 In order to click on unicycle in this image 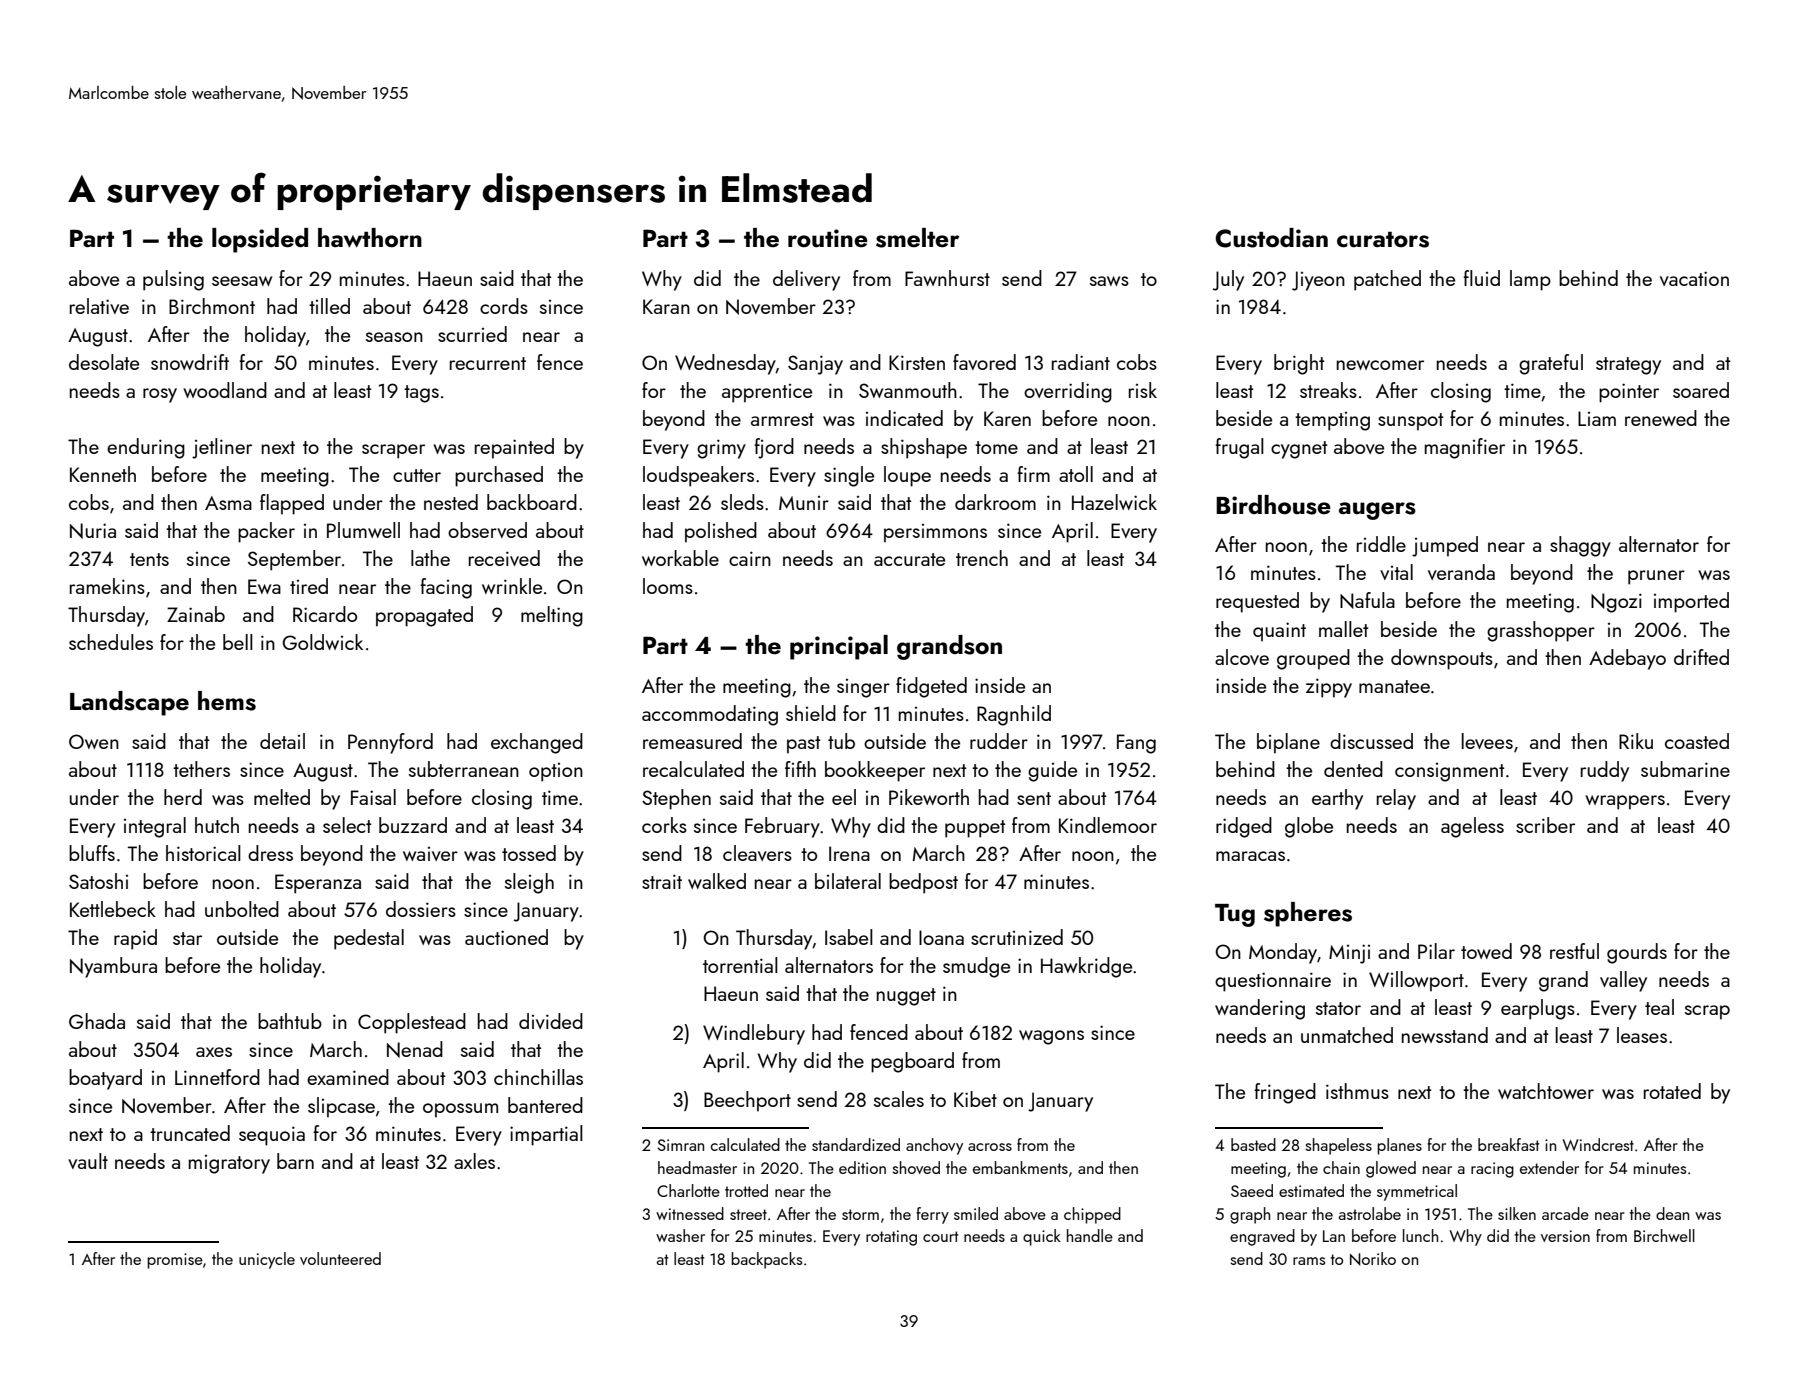, I will do `click(267, 1260)`.
